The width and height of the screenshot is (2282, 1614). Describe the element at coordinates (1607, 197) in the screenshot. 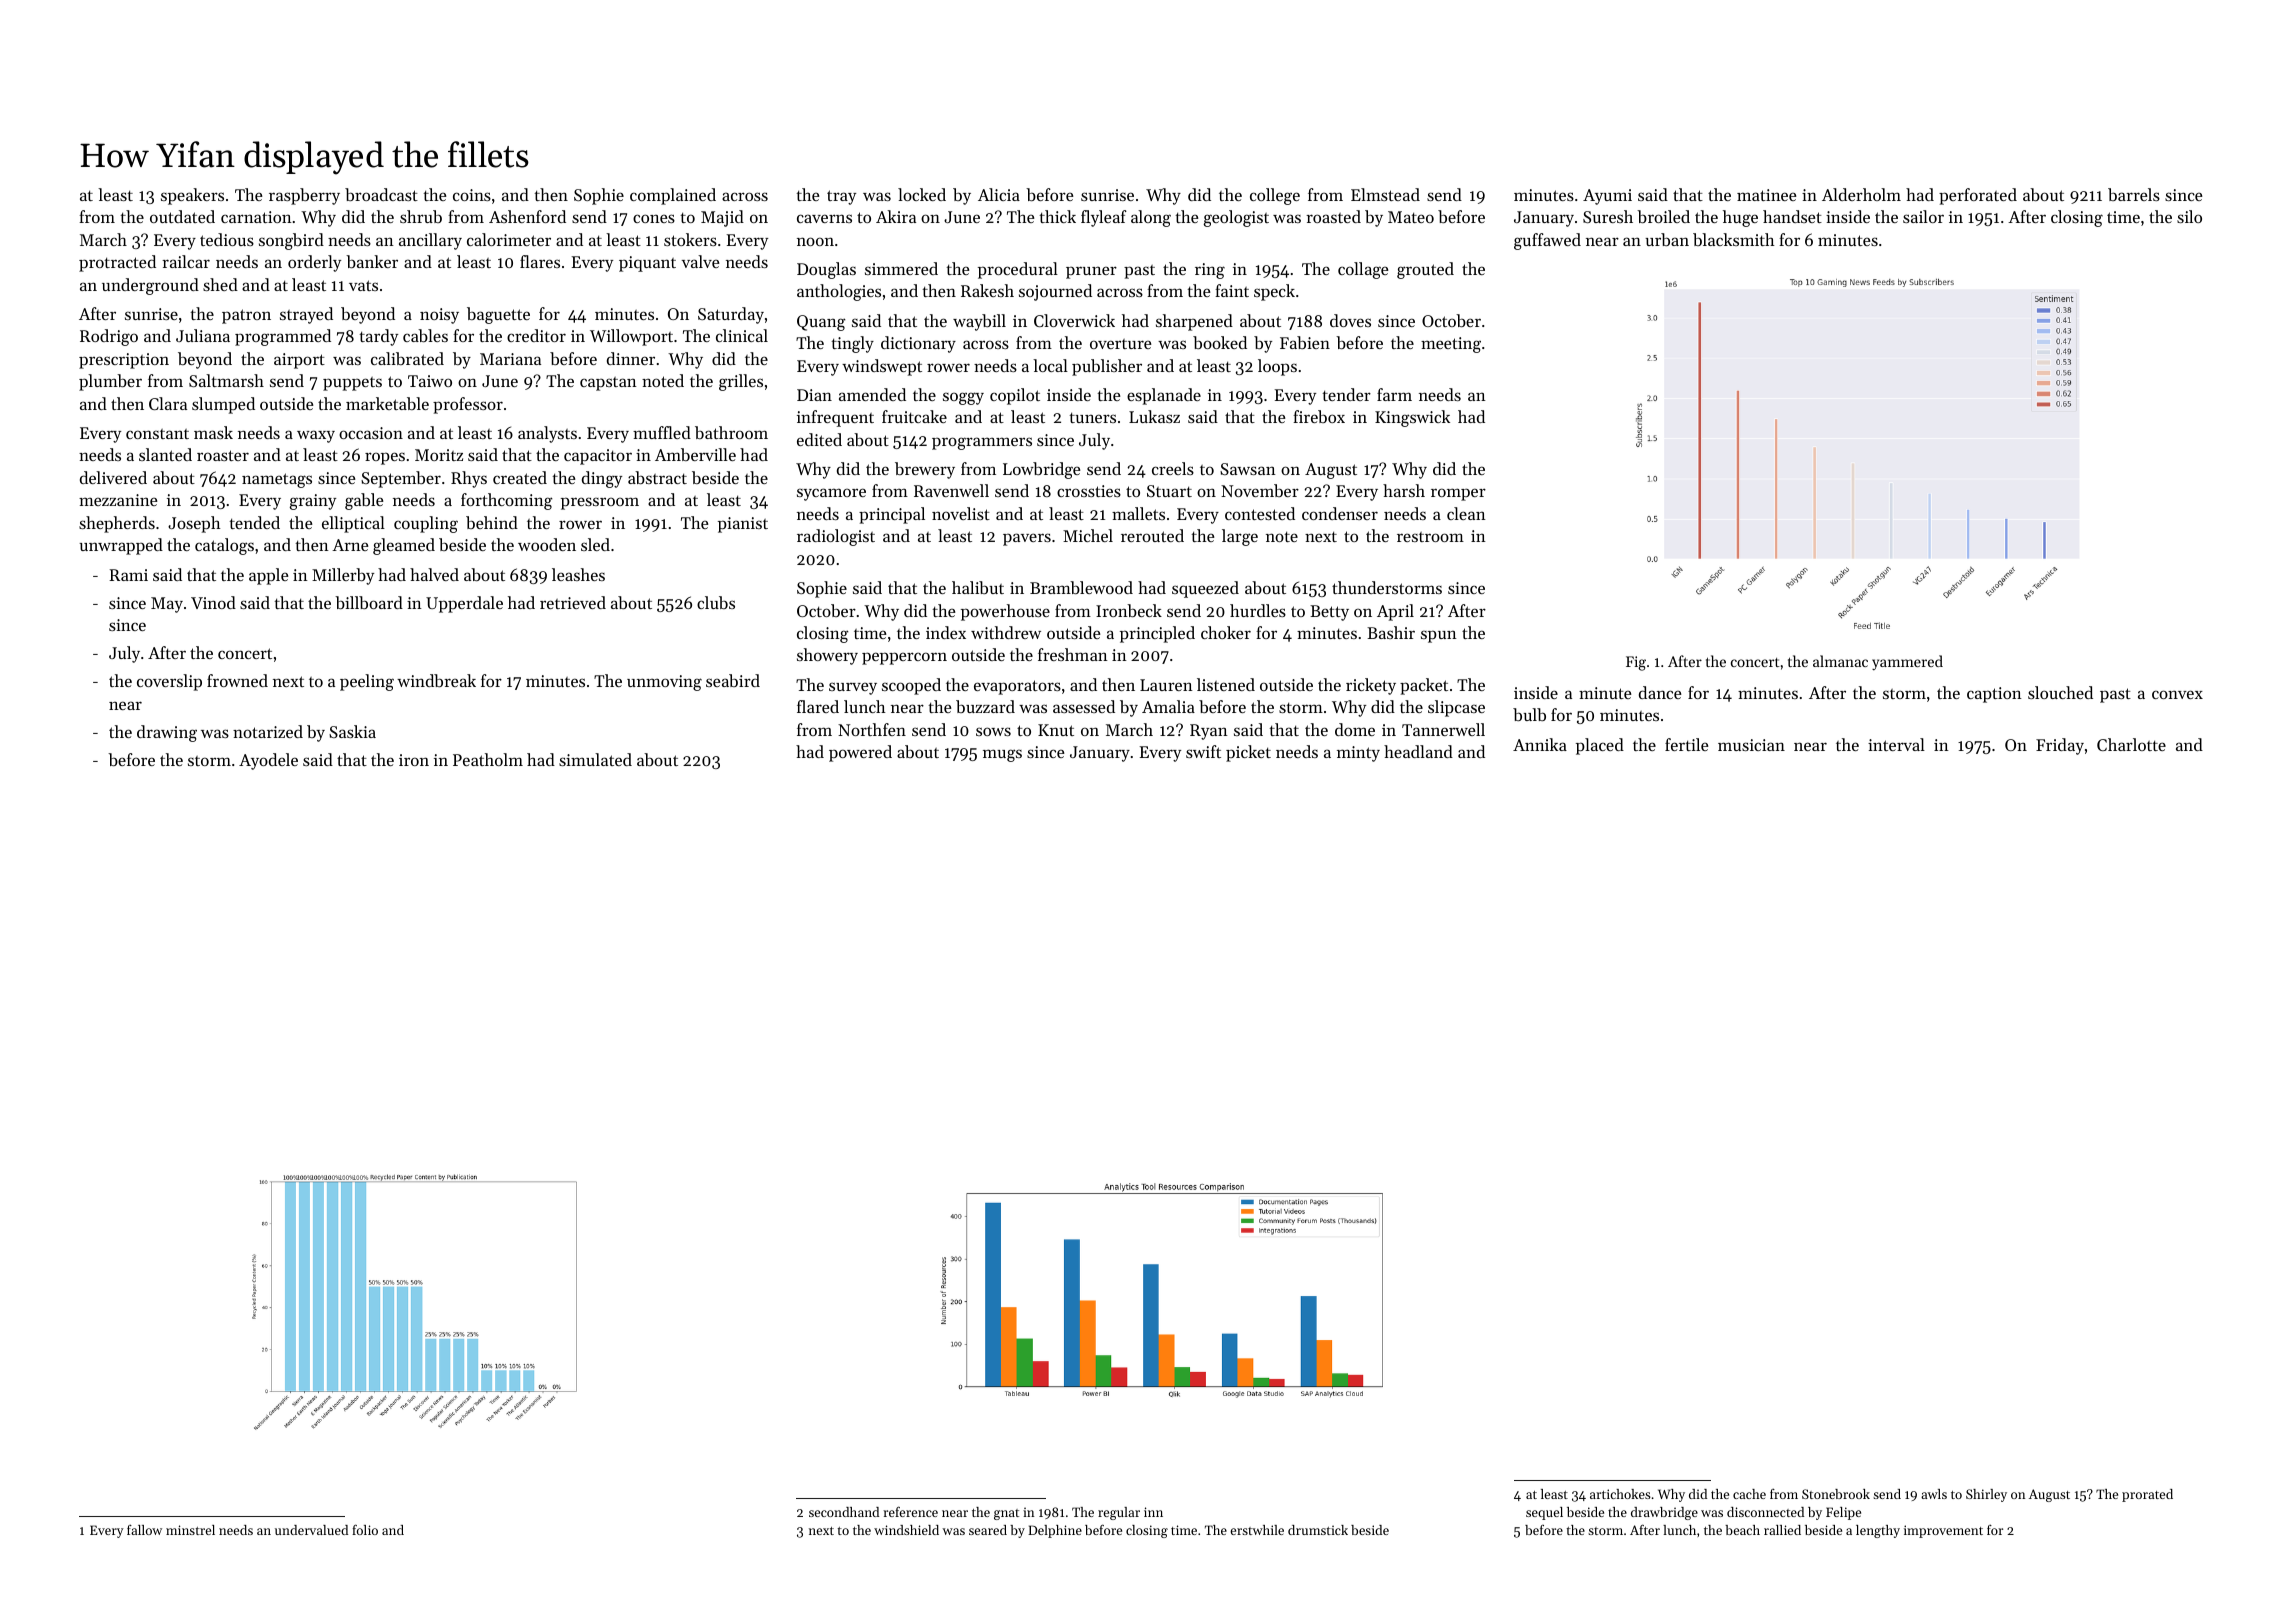

I see `Ayumi` at that location.
